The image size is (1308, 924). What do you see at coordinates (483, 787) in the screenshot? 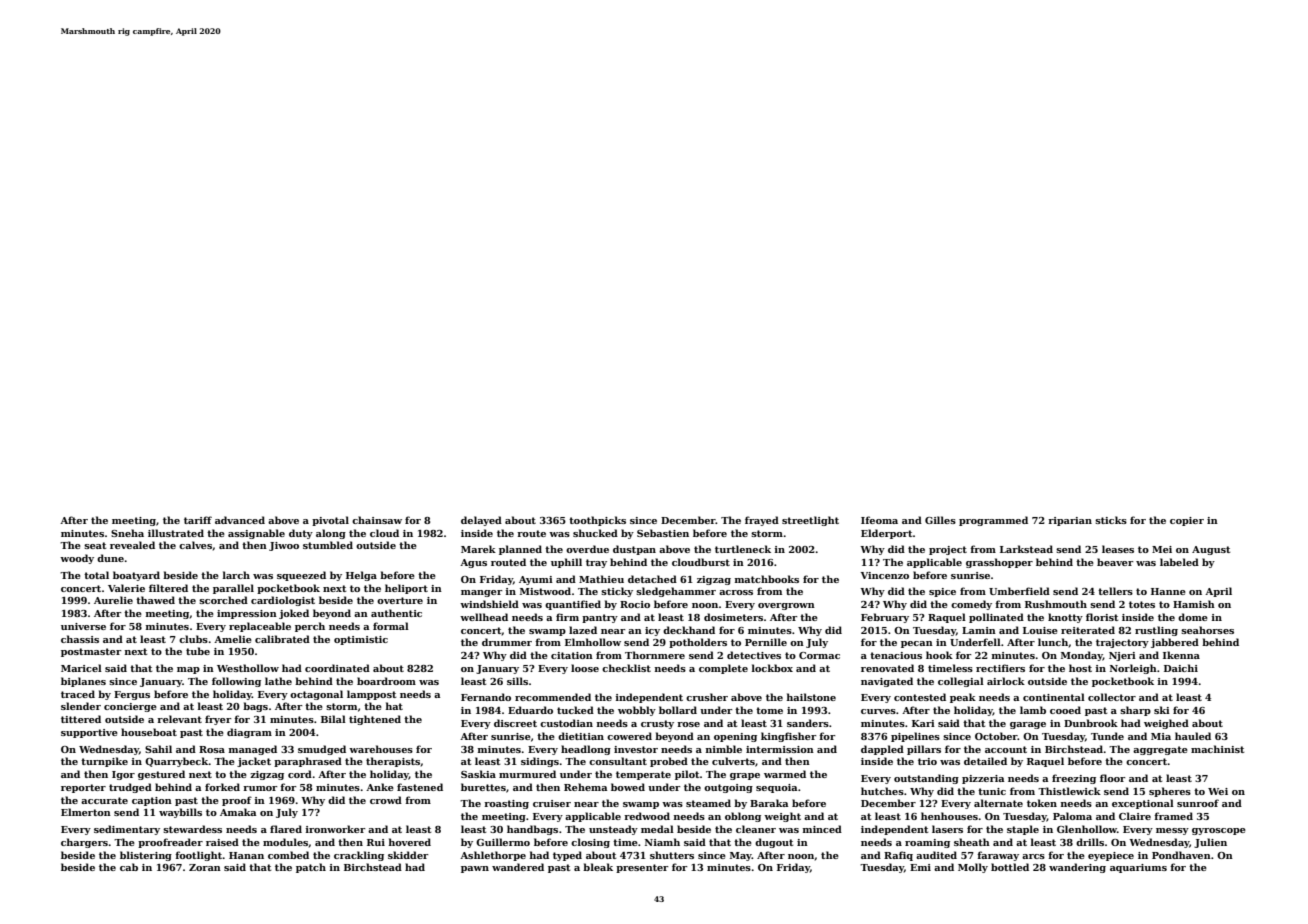
I see `burettes` at bounding box center [483, 787].
